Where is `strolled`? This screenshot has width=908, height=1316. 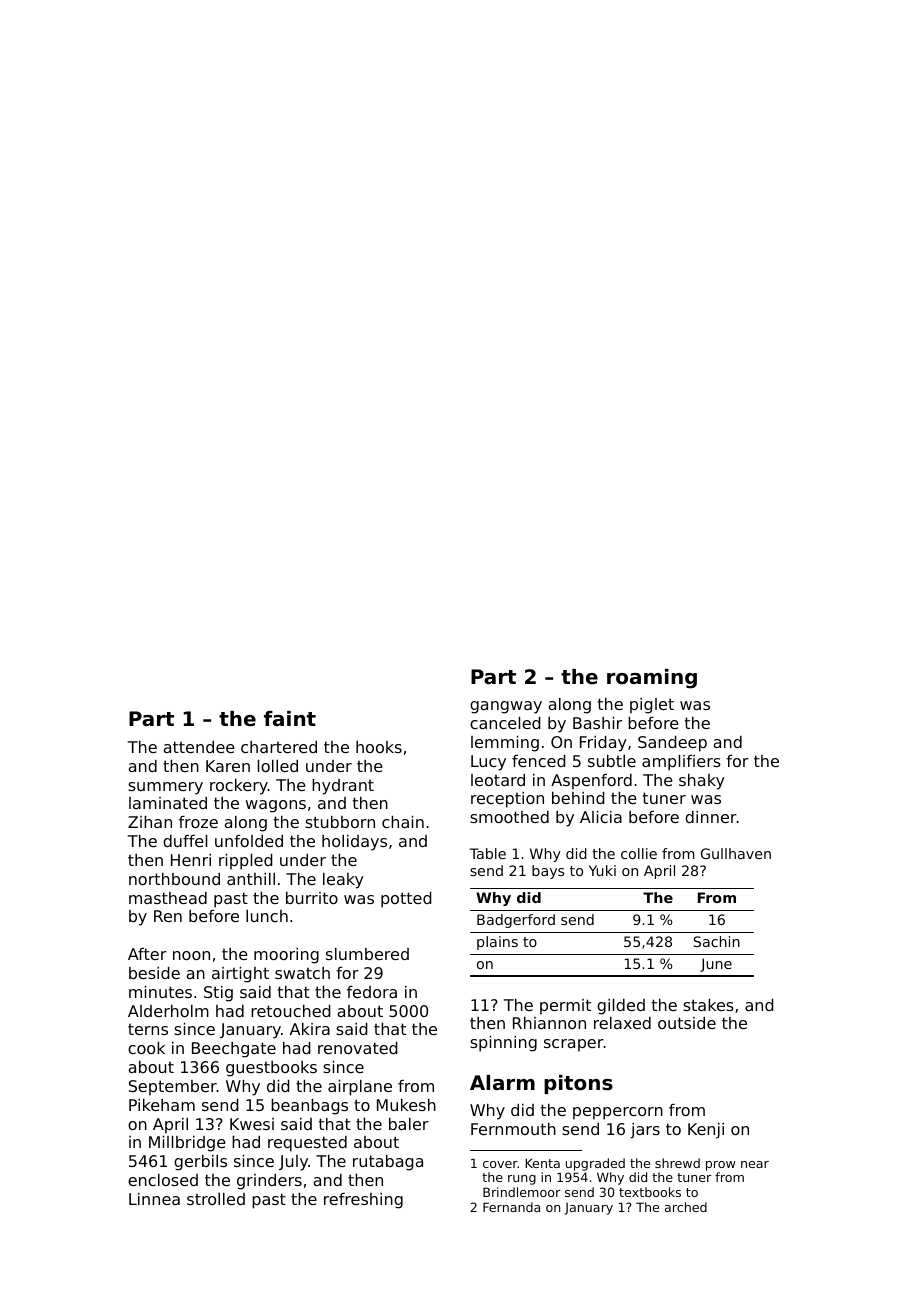 strolled is located at coordinates (216, 1199).
